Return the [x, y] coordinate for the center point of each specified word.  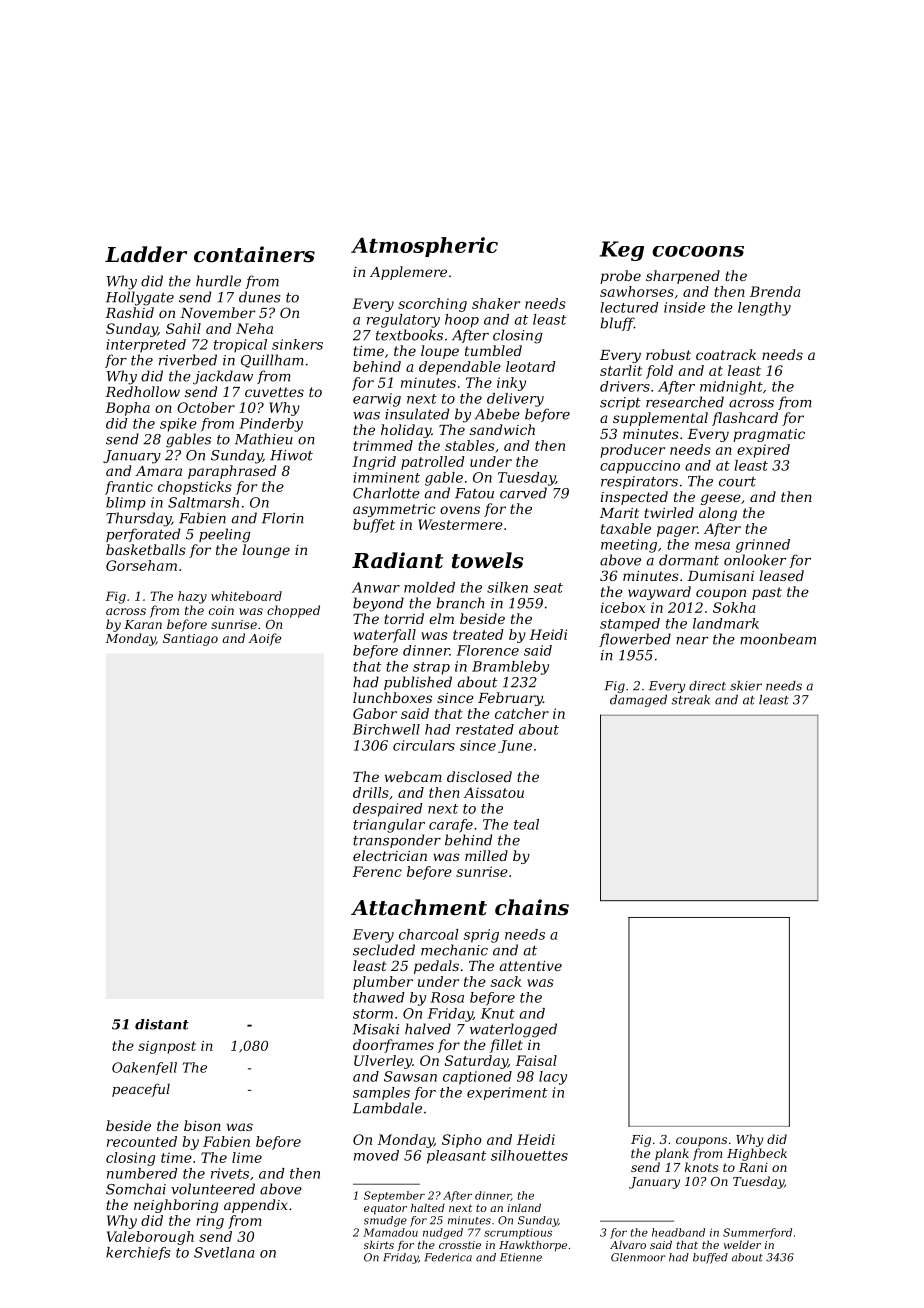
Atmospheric [424, 247]
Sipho [462, 1141]
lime [247, 1157]
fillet [506, 1046]
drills [371, 792]
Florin [283, 518]
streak [690, 700]
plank [672, 1154]
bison [202, 1125]
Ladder [146, 254]
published [418, 683]
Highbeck [757, 1154]
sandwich [502, 429]
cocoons [698, 251]
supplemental [660, 419]
